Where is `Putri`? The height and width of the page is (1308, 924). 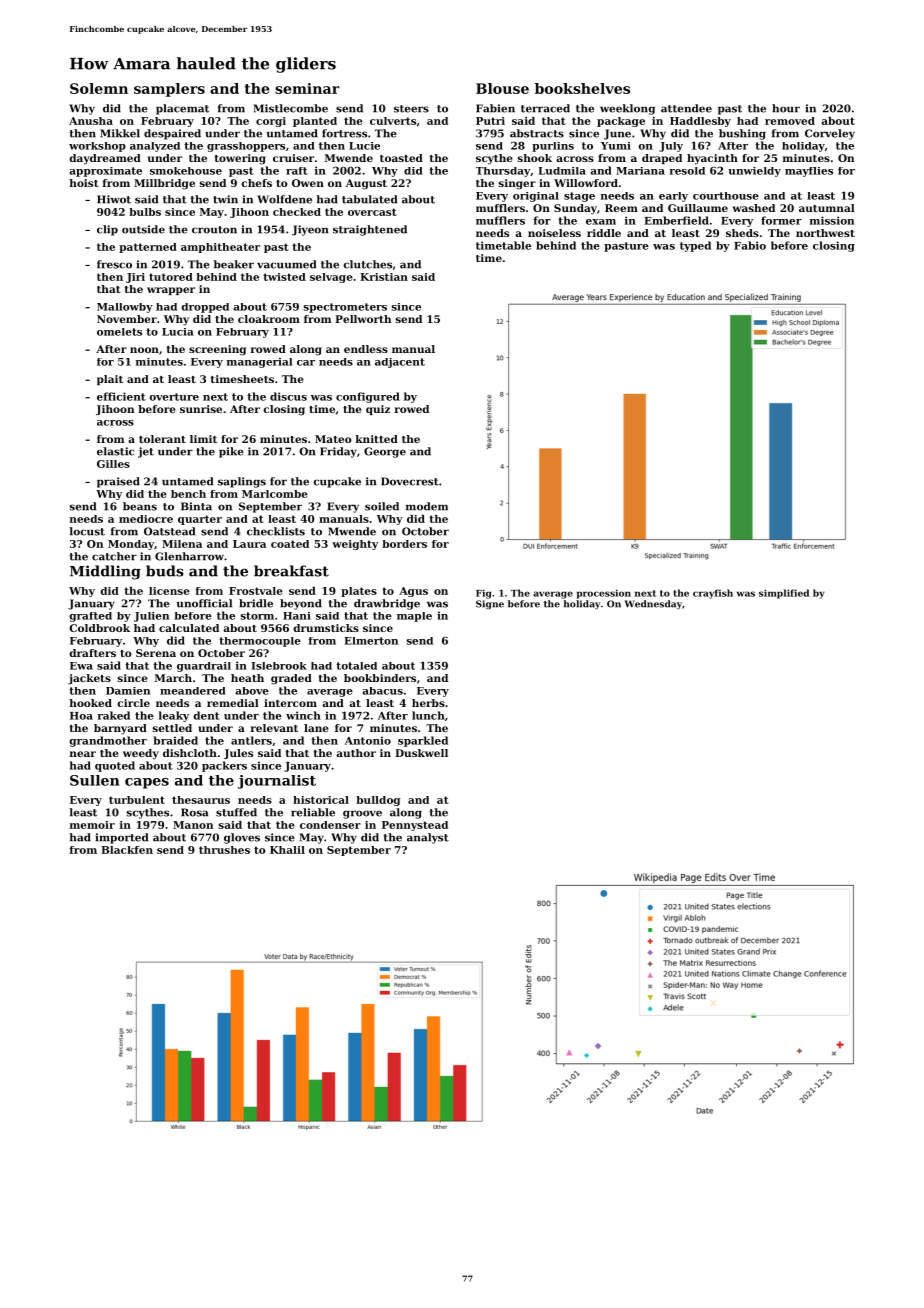
Putri is located at coordinates (490, 121).
